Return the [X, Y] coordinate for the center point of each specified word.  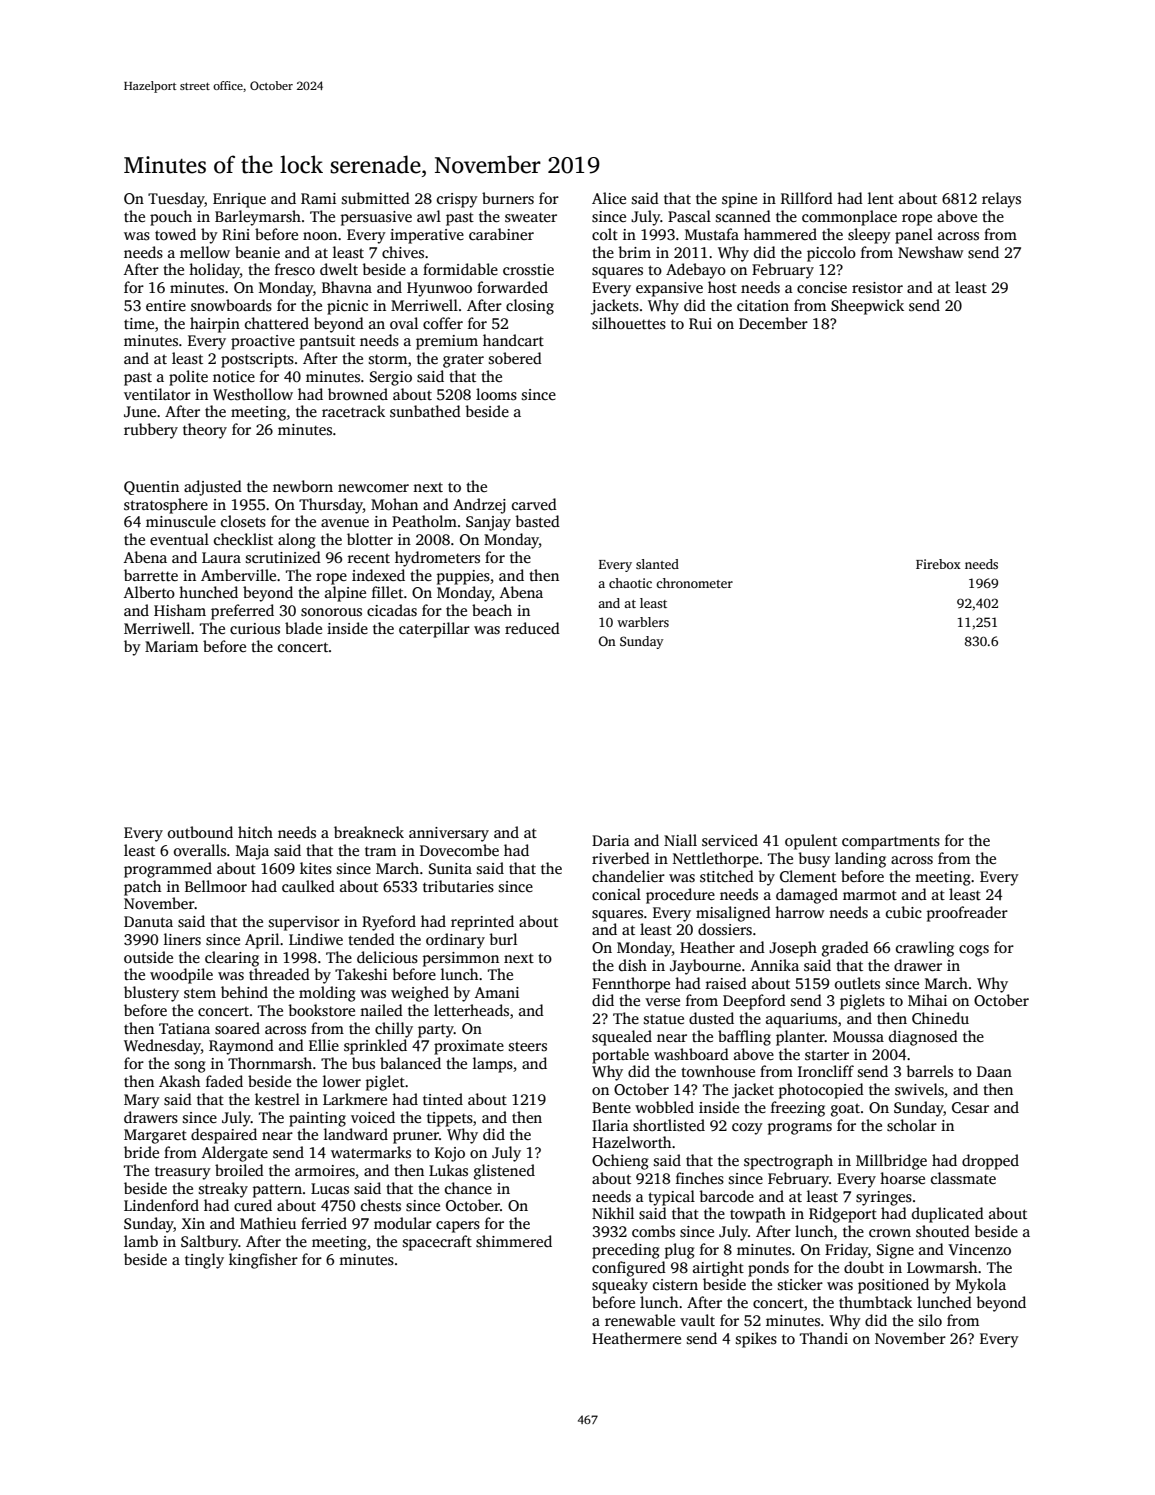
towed [175, 234]
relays [1001, 200]
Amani [497, 992]
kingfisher [263, 1261]
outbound [200, 832]
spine [739, 200]
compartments [891, 843]
